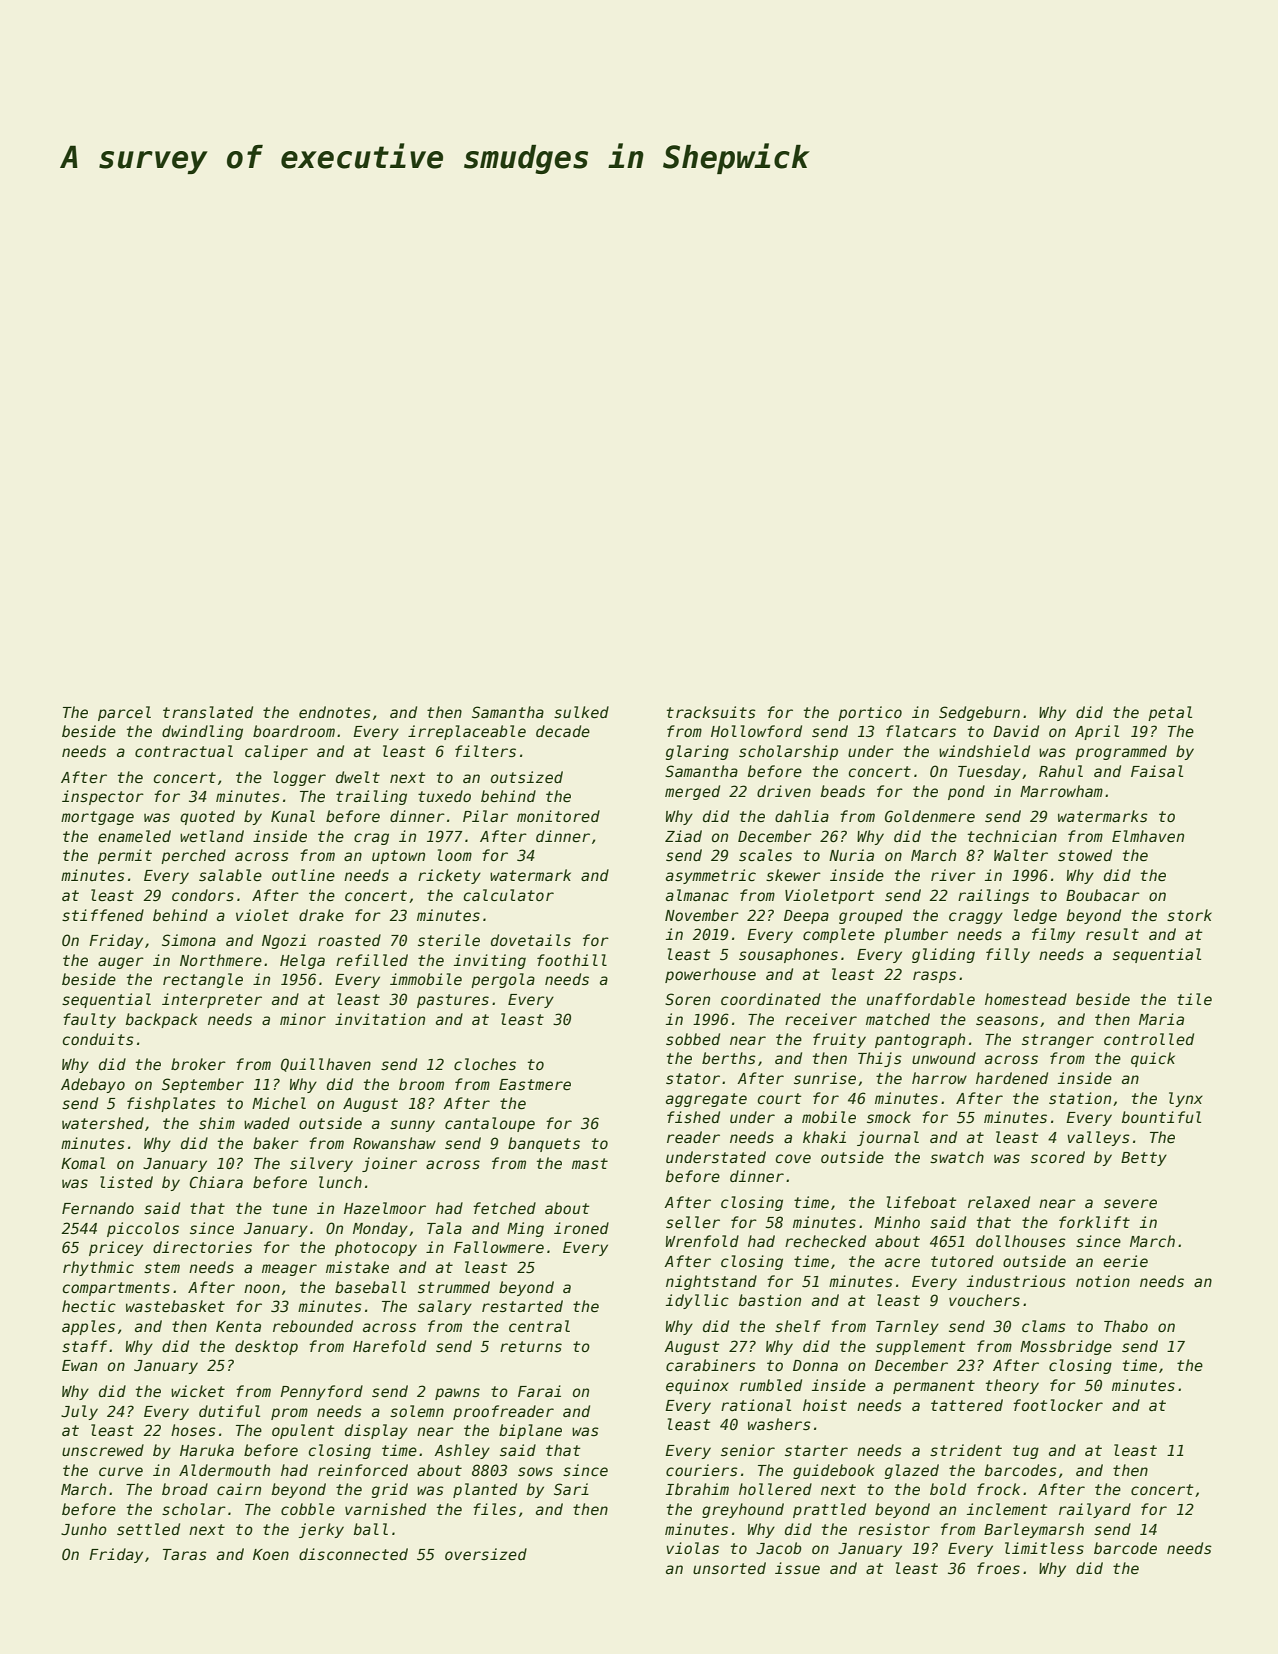  What do you see at coordinates (208, 712) in the document?
I see `translated` at bounding box center [208, 712].
